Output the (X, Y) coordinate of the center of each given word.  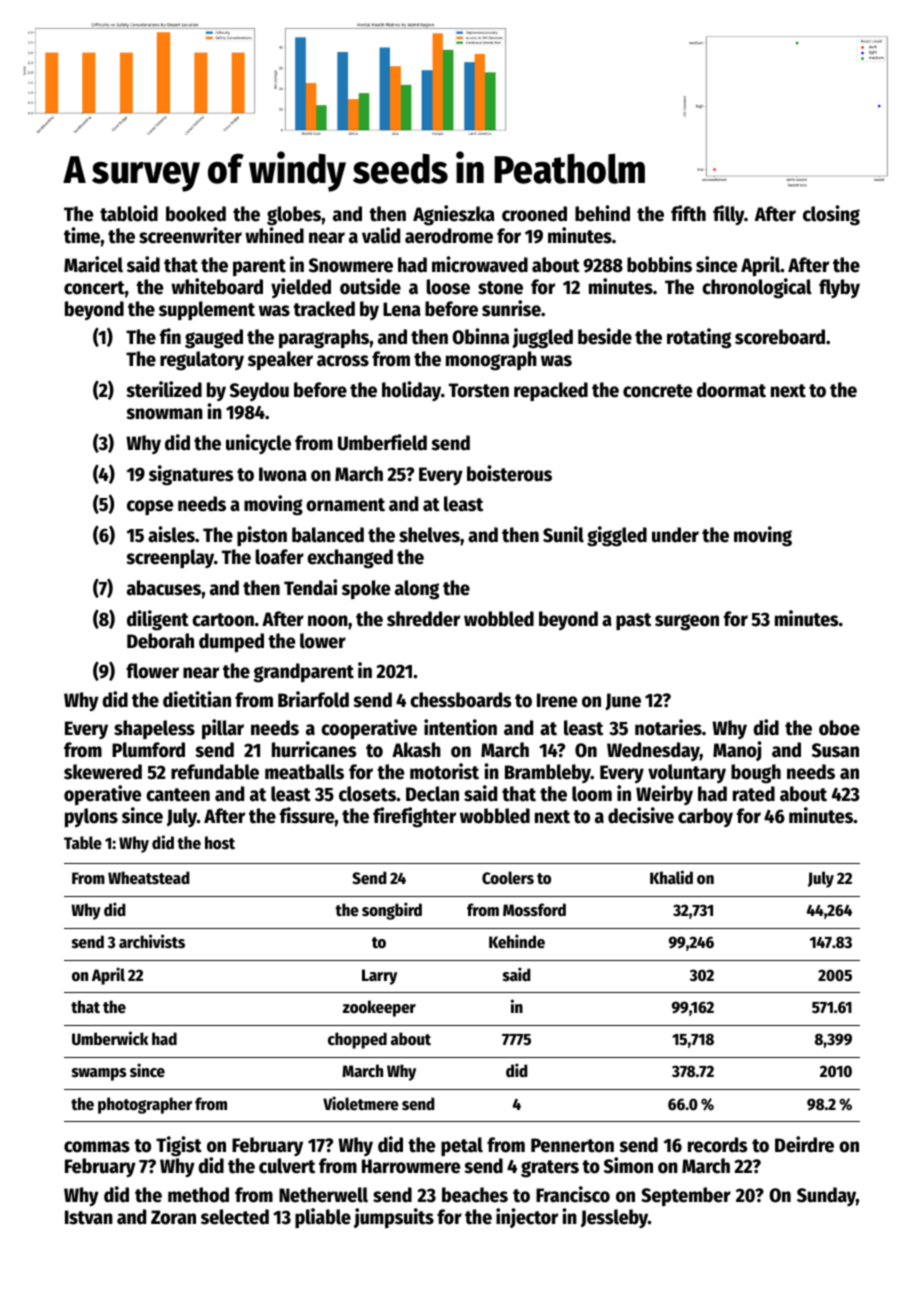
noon (328, 621)
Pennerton (572, 1145)
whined (274, 235)
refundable (215, 772)
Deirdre (804, 1144)
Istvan (89, 1217)
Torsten (479, 390)
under (675, 535)
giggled (617, 536)
